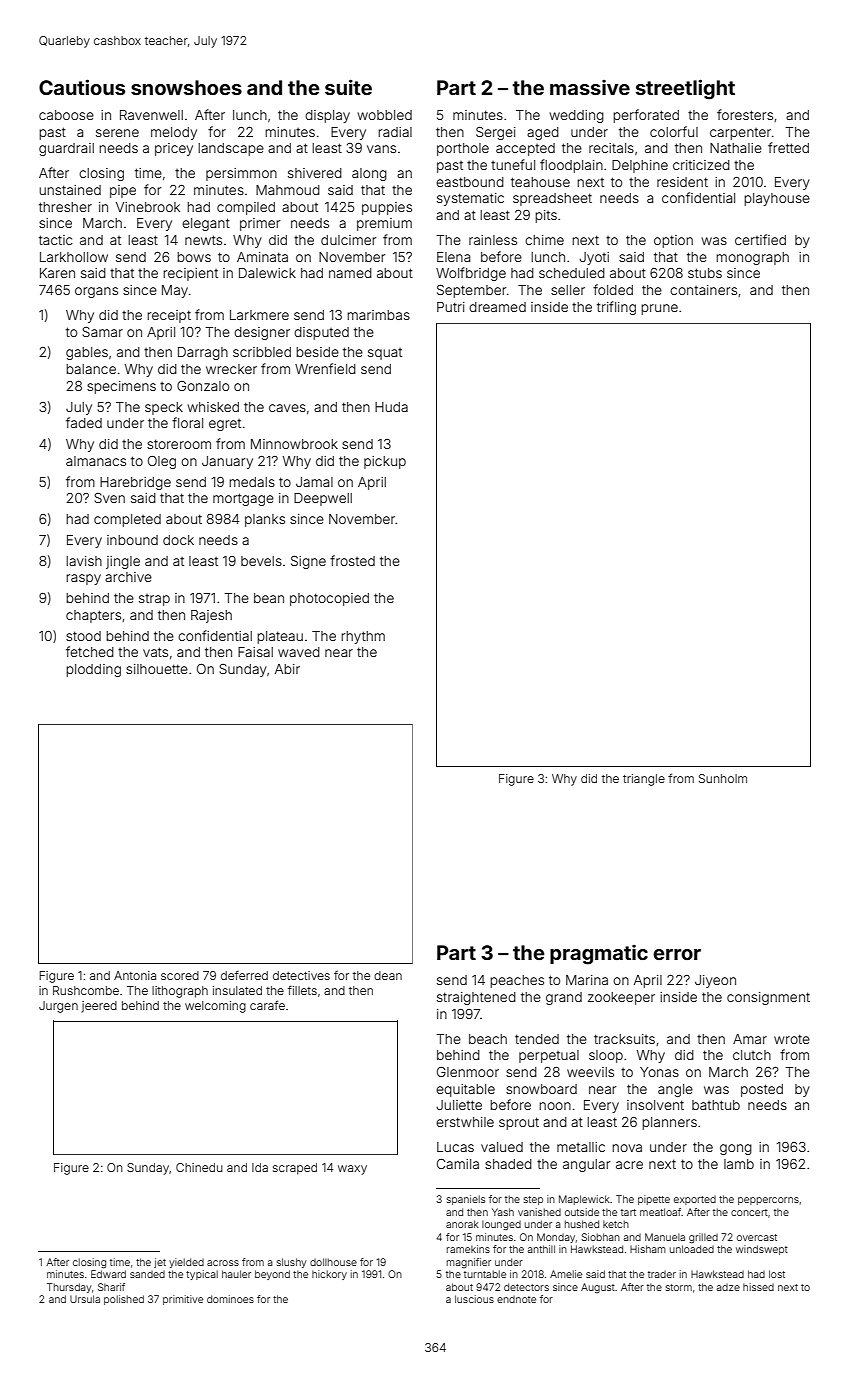 The image size is (849, 1400). I want to click on Sunholm, so click(723, 778).
